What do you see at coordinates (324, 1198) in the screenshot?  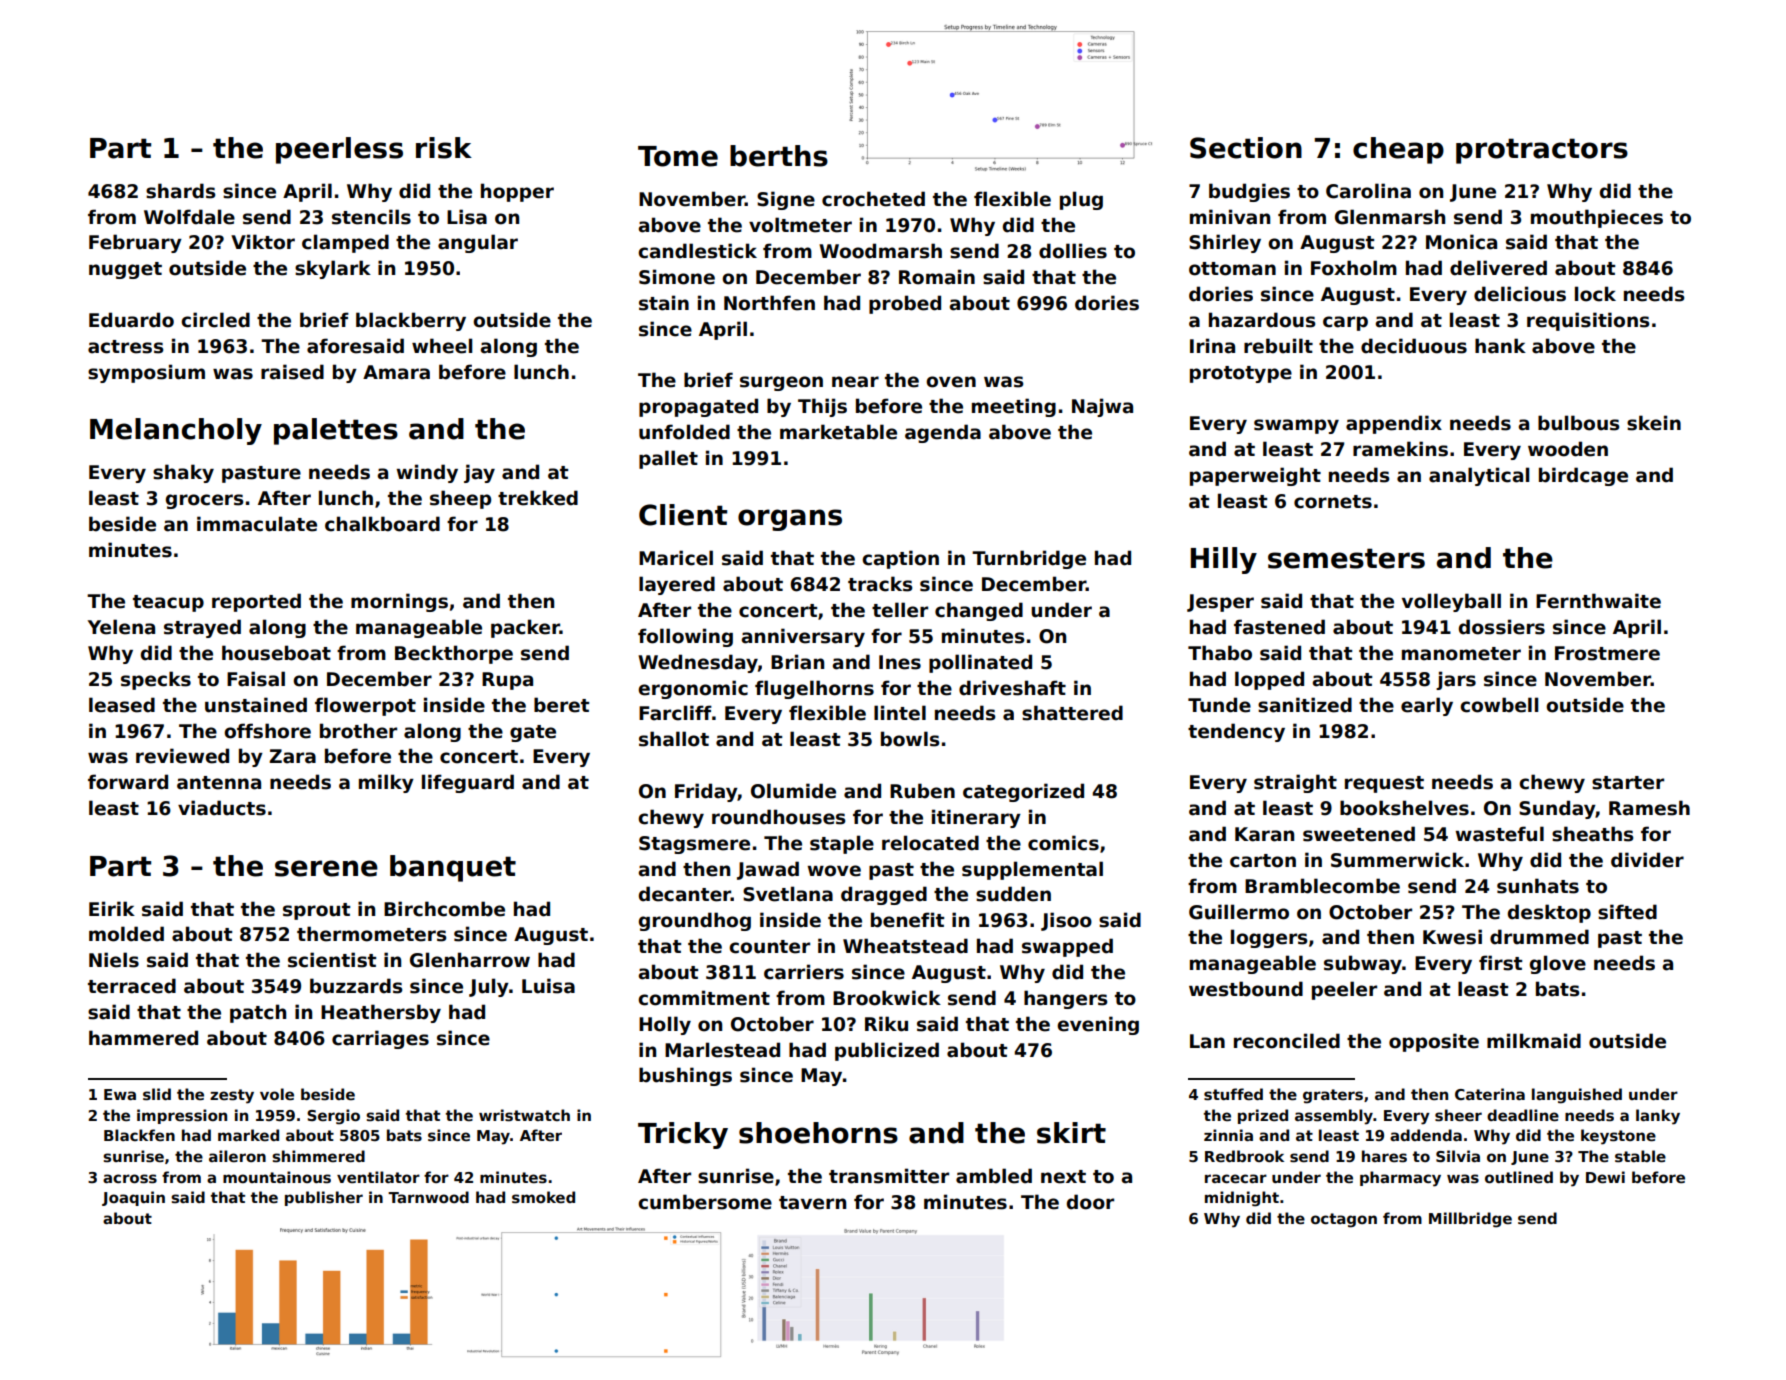 I see `publisher` at bounding box center [324, 1198].
